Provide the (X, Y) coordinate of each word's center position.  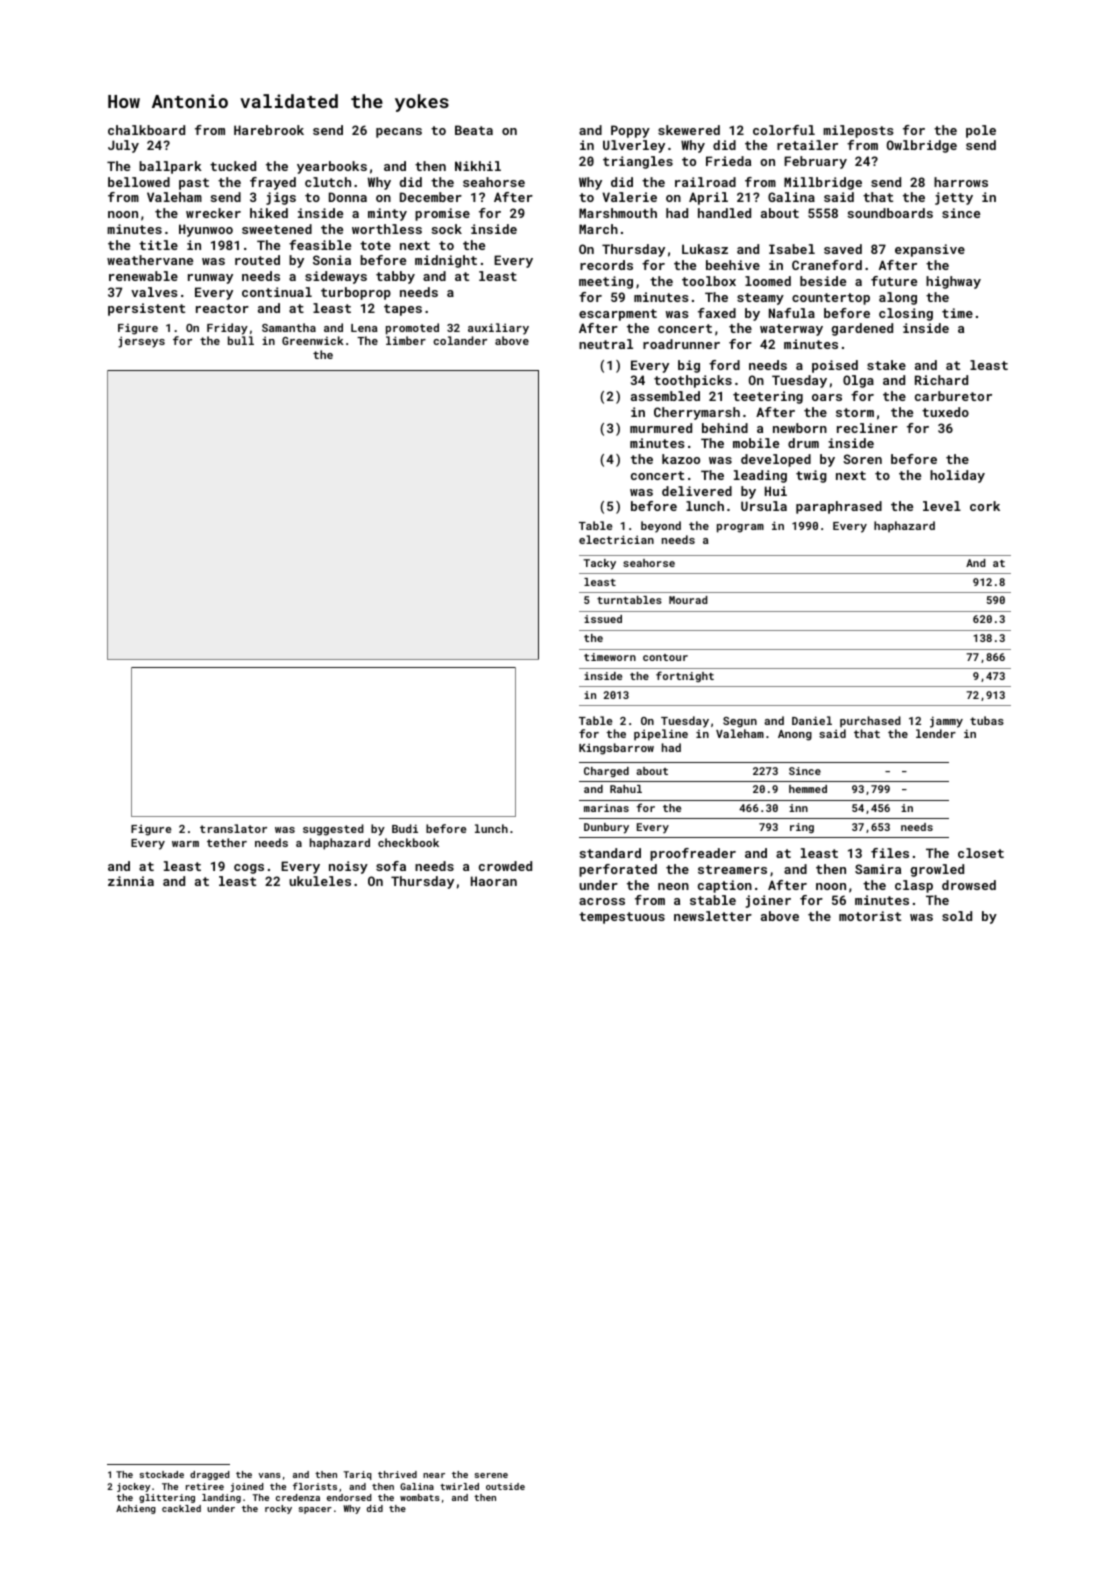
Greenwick (313, 340)
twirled (459, 1486)
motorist (870, 916)
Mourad (688, 600)
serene (491, 1475)
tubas (987, 720)
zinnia (131, 881)
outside (505, 1486)
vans (270, 1475)
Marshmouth (618, 213)
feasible (320, 245)
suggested (333, 830)
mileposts (858, 131)
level (942, 506)
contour (665, 657)
